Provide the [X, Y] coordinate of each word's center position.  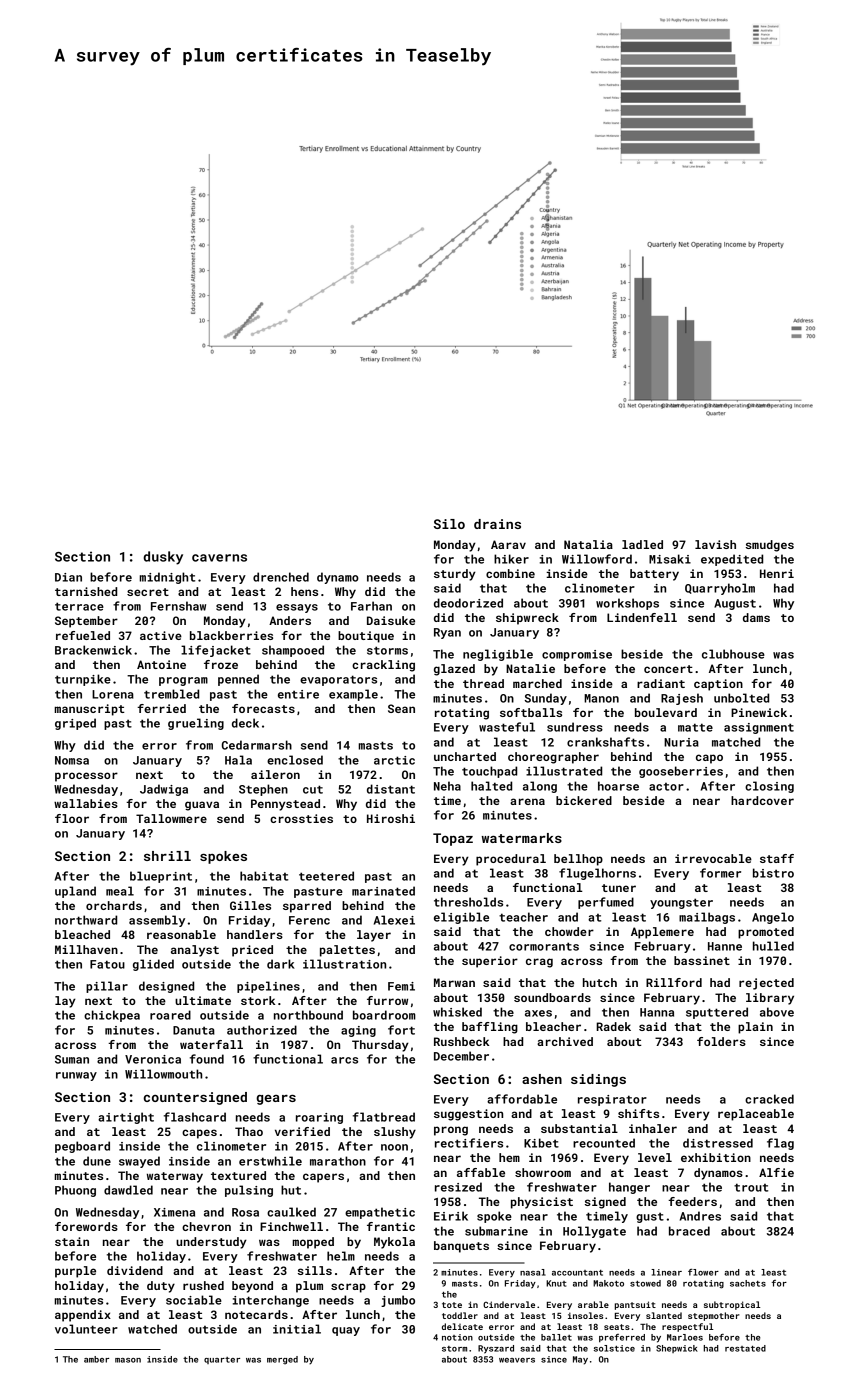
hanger [629, 1188]
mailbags [707, 918]
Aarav [508, 544]
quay [346, 1331]
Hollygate [594, 1232]
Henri [777, 573]
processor [86, 777]
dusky [163, 558]
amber [96, 1359]
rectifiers [469, 1143]
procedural [511, 860]
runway [76, 1076]
